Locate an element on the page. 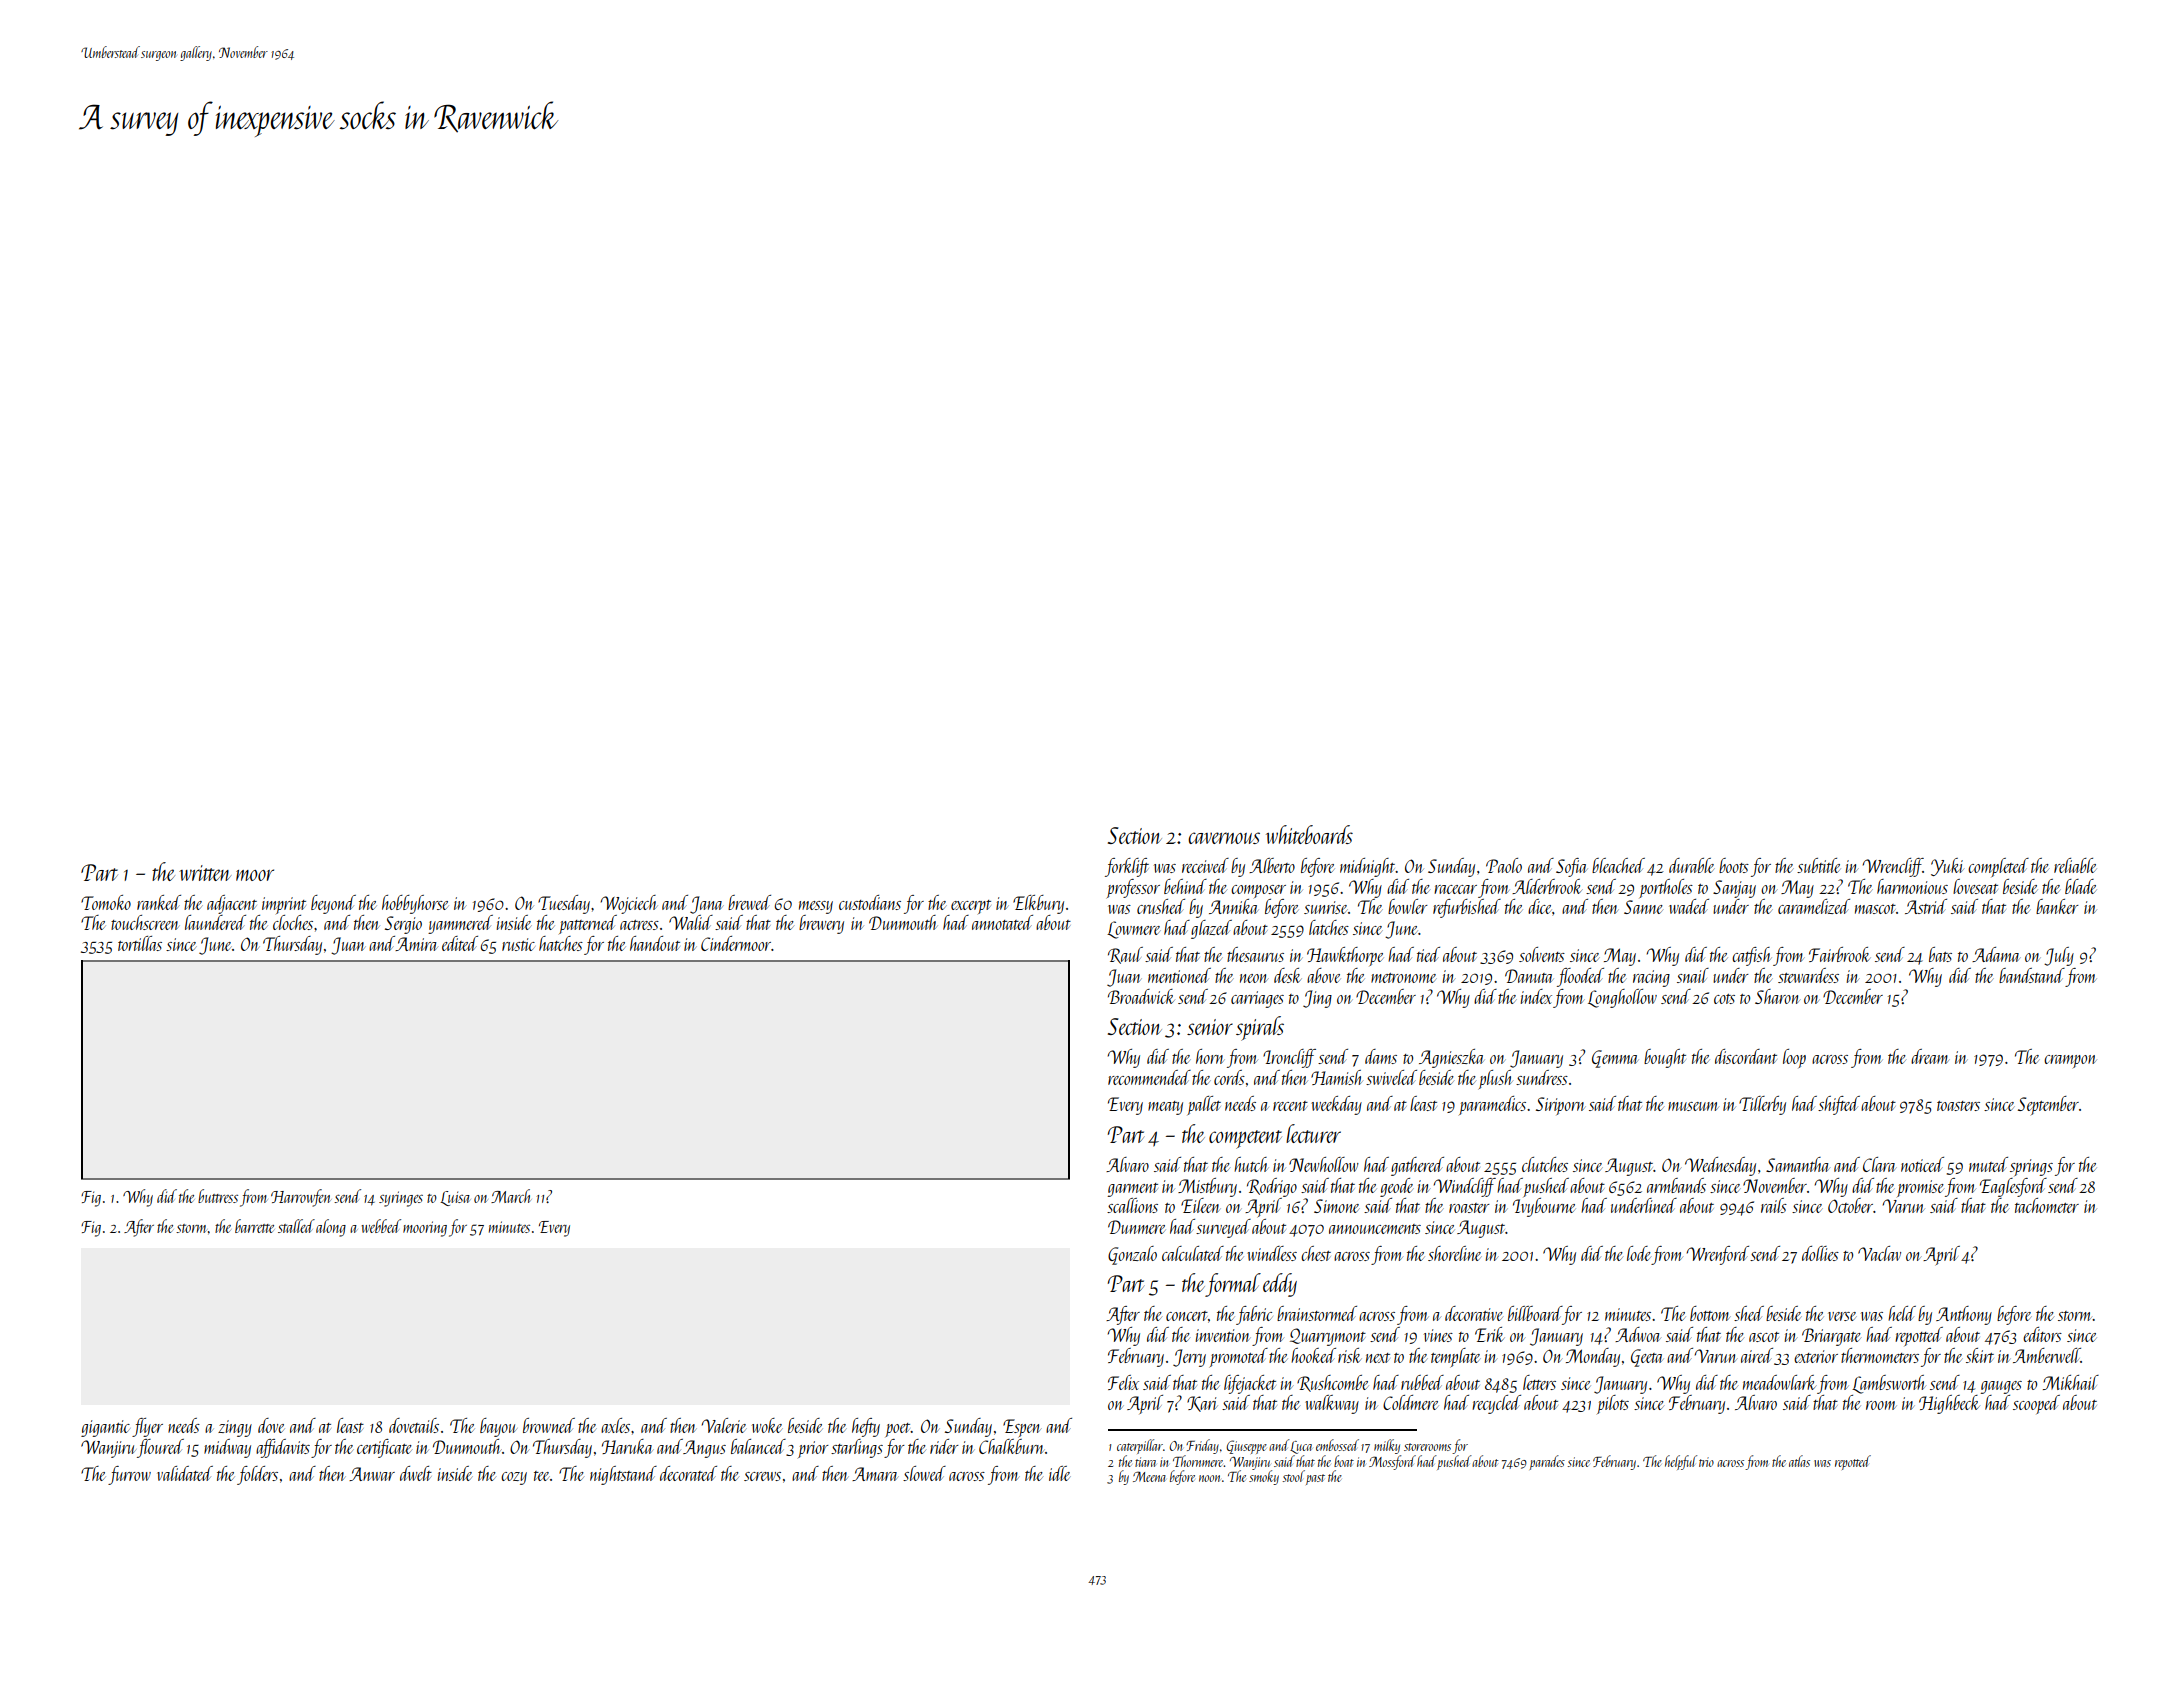  September is located at coordinates (2048, 1105).
